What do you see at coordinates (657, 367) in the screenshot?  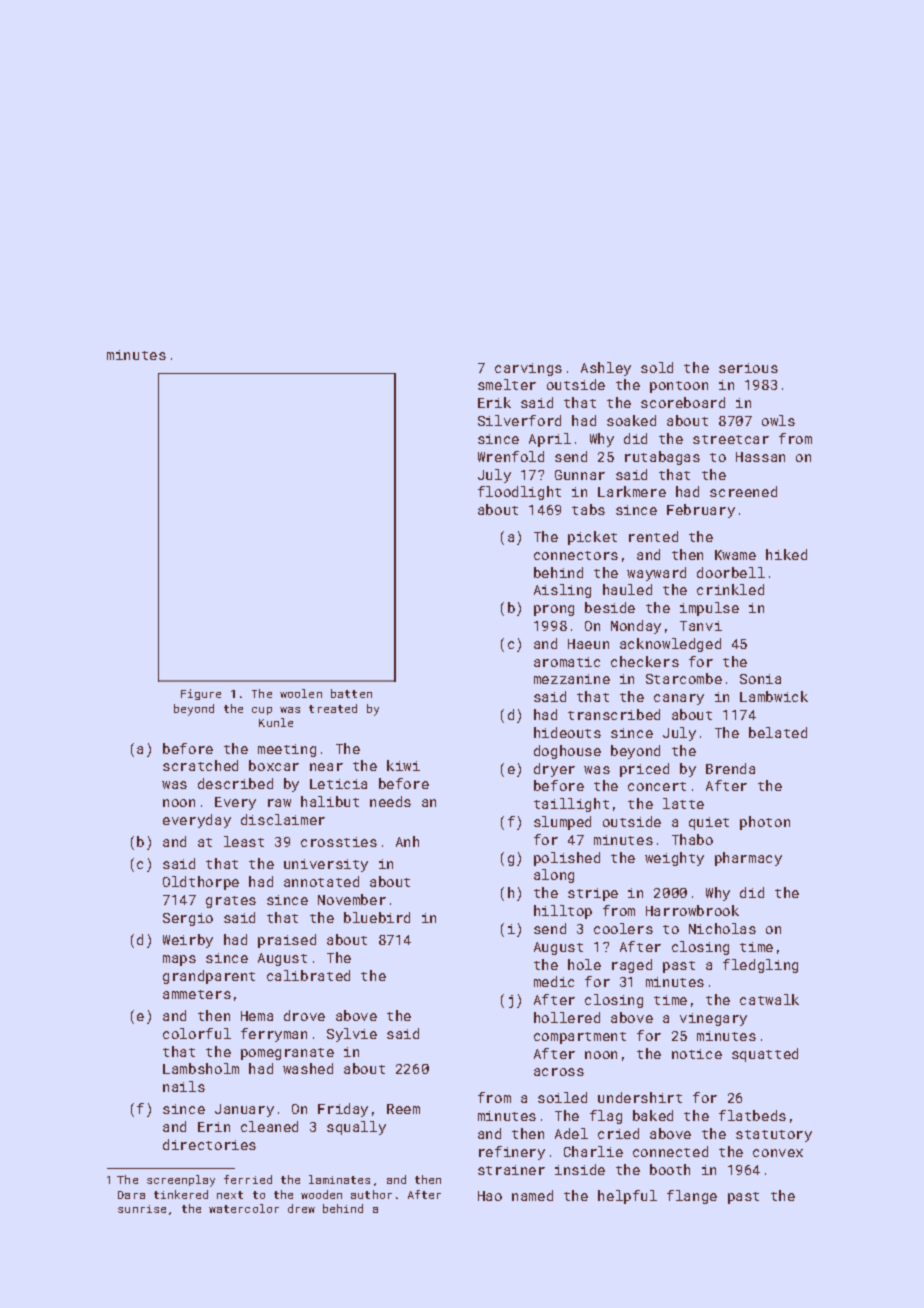 I see `sold` at bounding box center [657, 367].
